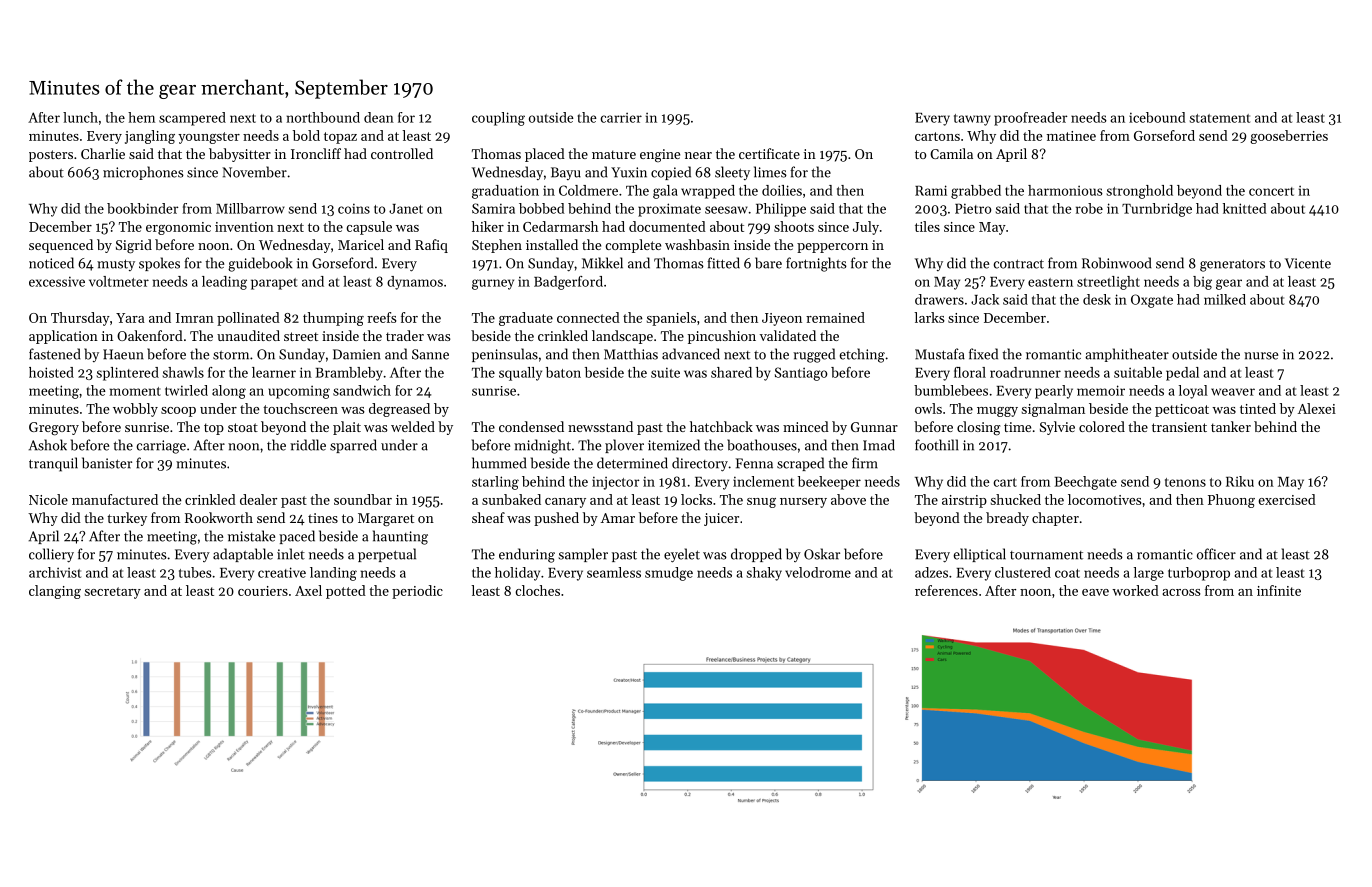 The height and width of the screenshot is (887, 1372). Describe the element at coordinates (55, 354) in the screenshot. I see `fastened` at that location.
